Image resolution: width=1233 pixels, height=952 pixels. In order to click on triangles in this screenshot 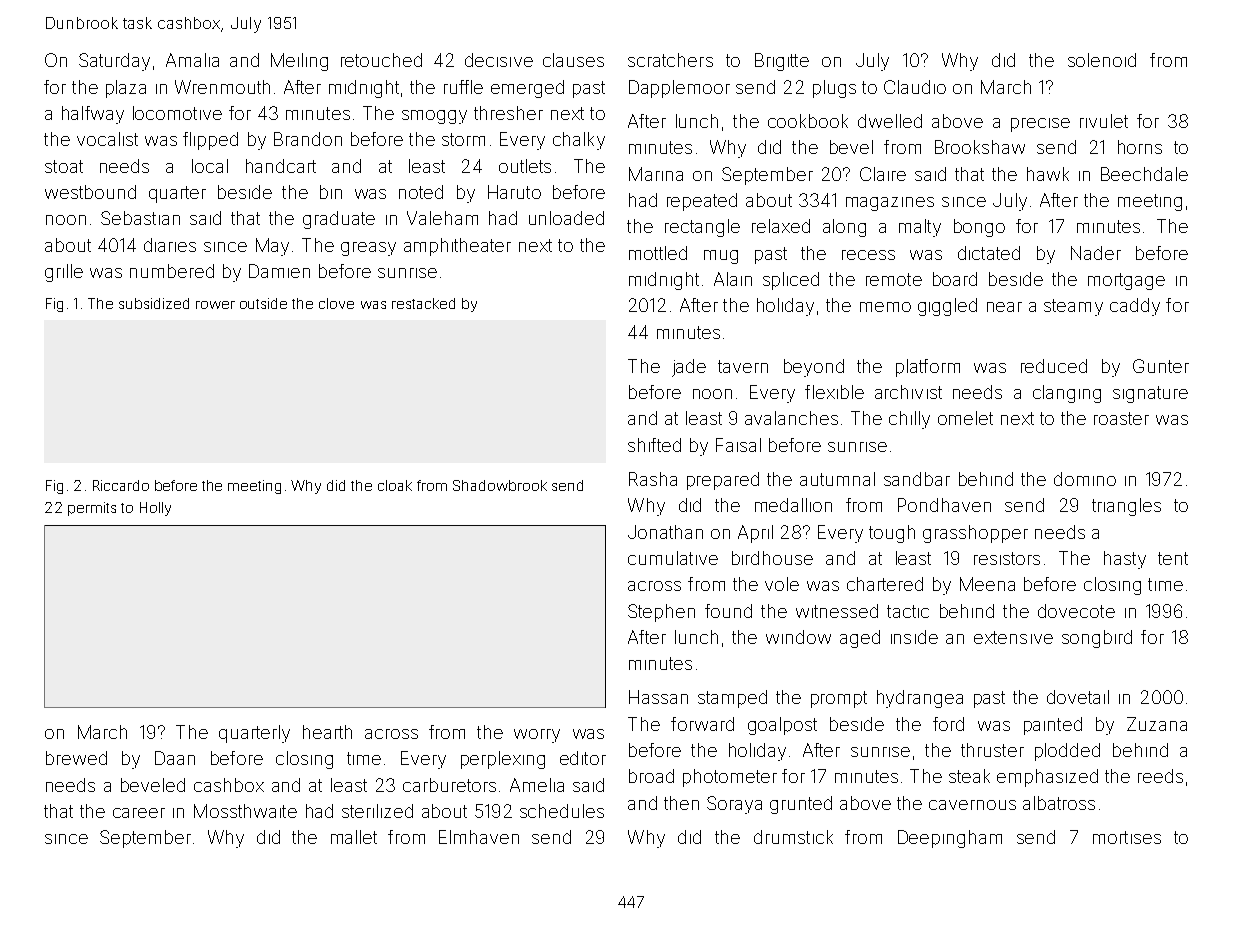, I will do `click(1126, 507)`.
